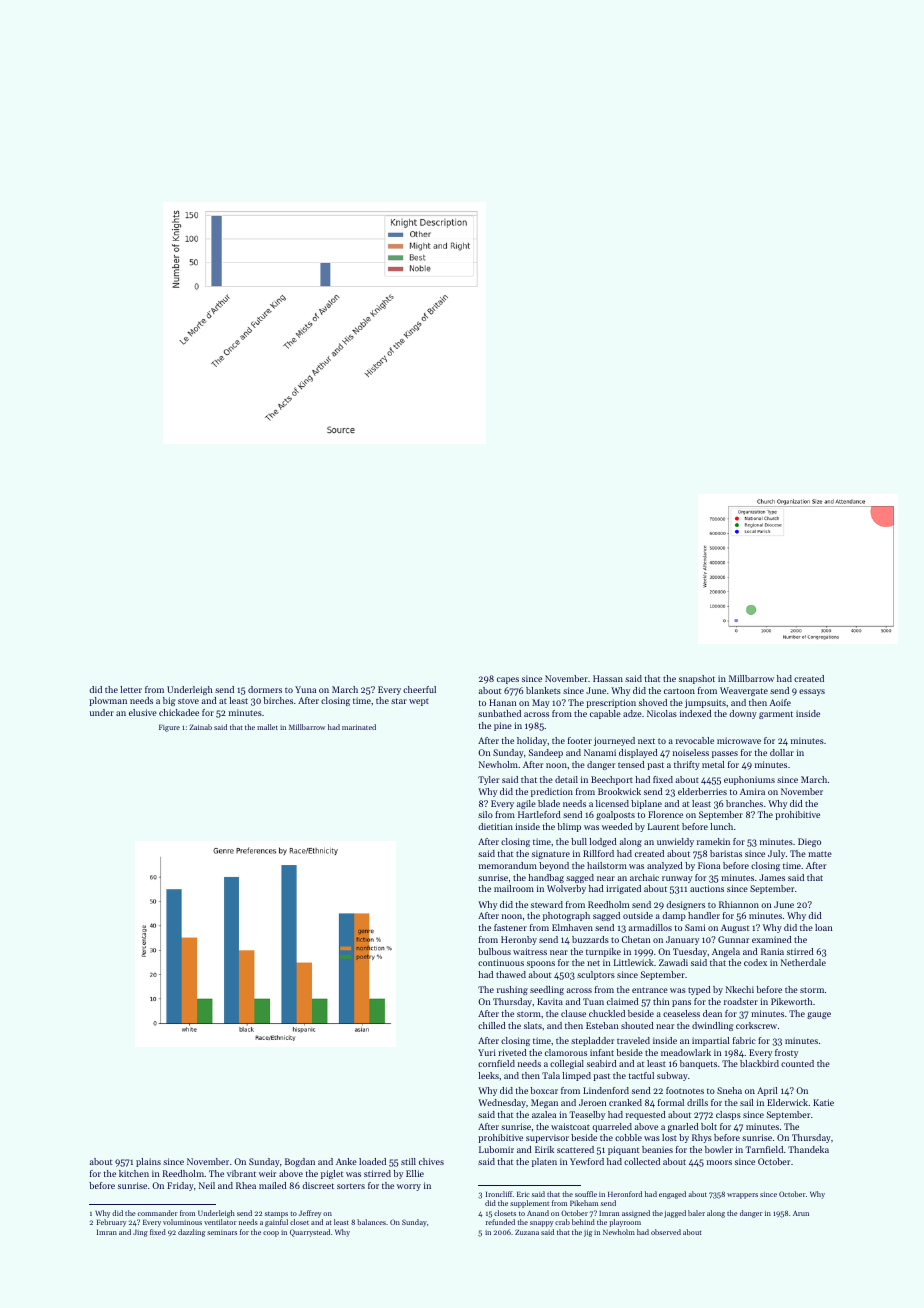  What do you see at coordinates (812, 692) in the page?
I see `essays` at bounding box center [812, 692].
